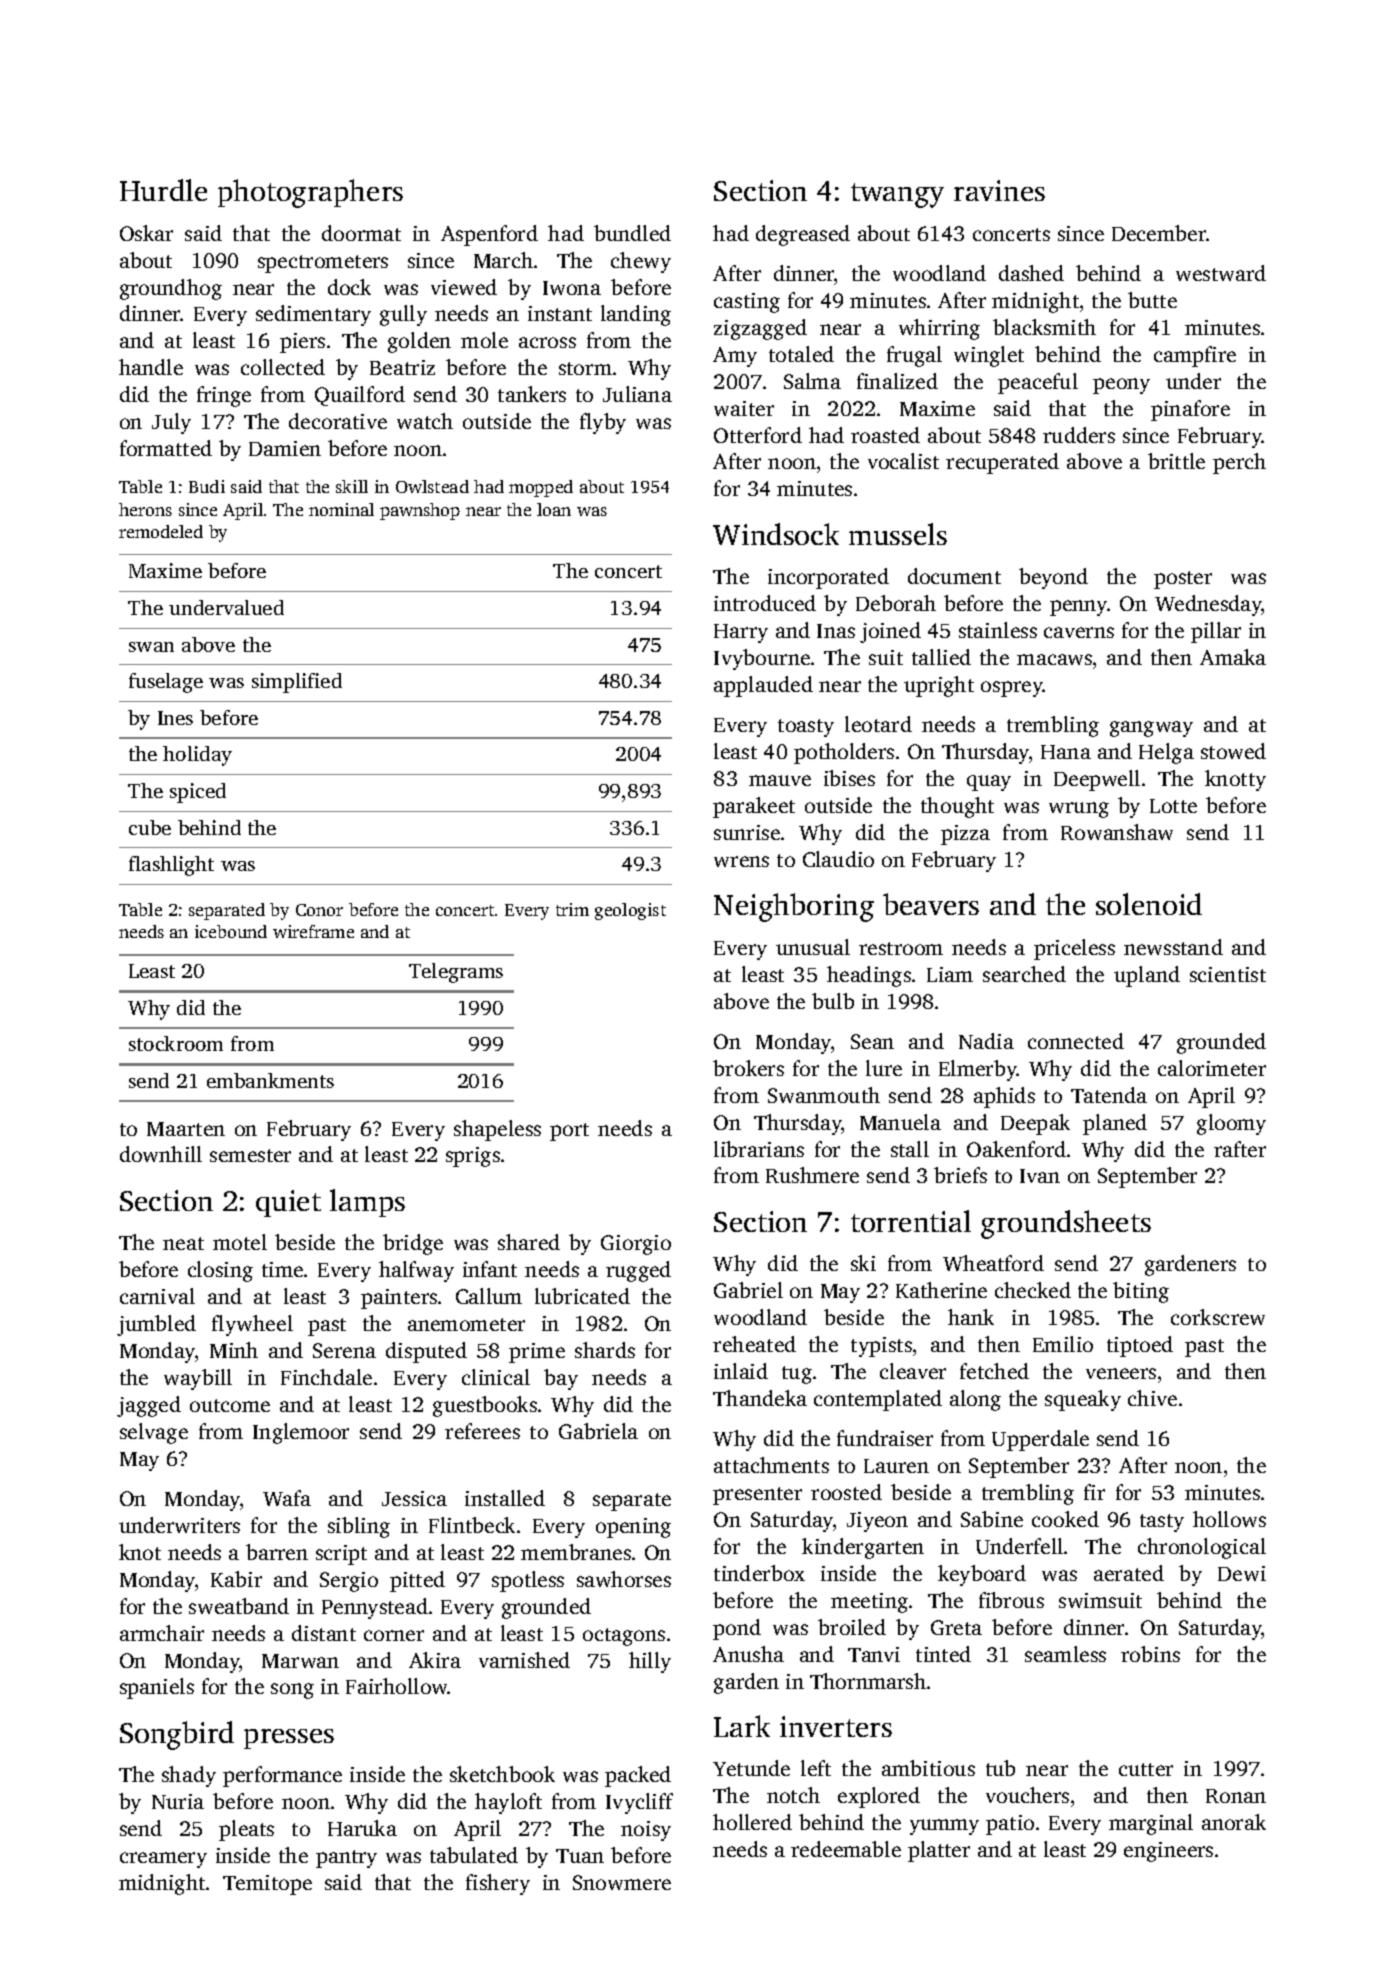  Describe the element at coordinates (319, 910) in the screenshot. I see `Conor` at that location.
